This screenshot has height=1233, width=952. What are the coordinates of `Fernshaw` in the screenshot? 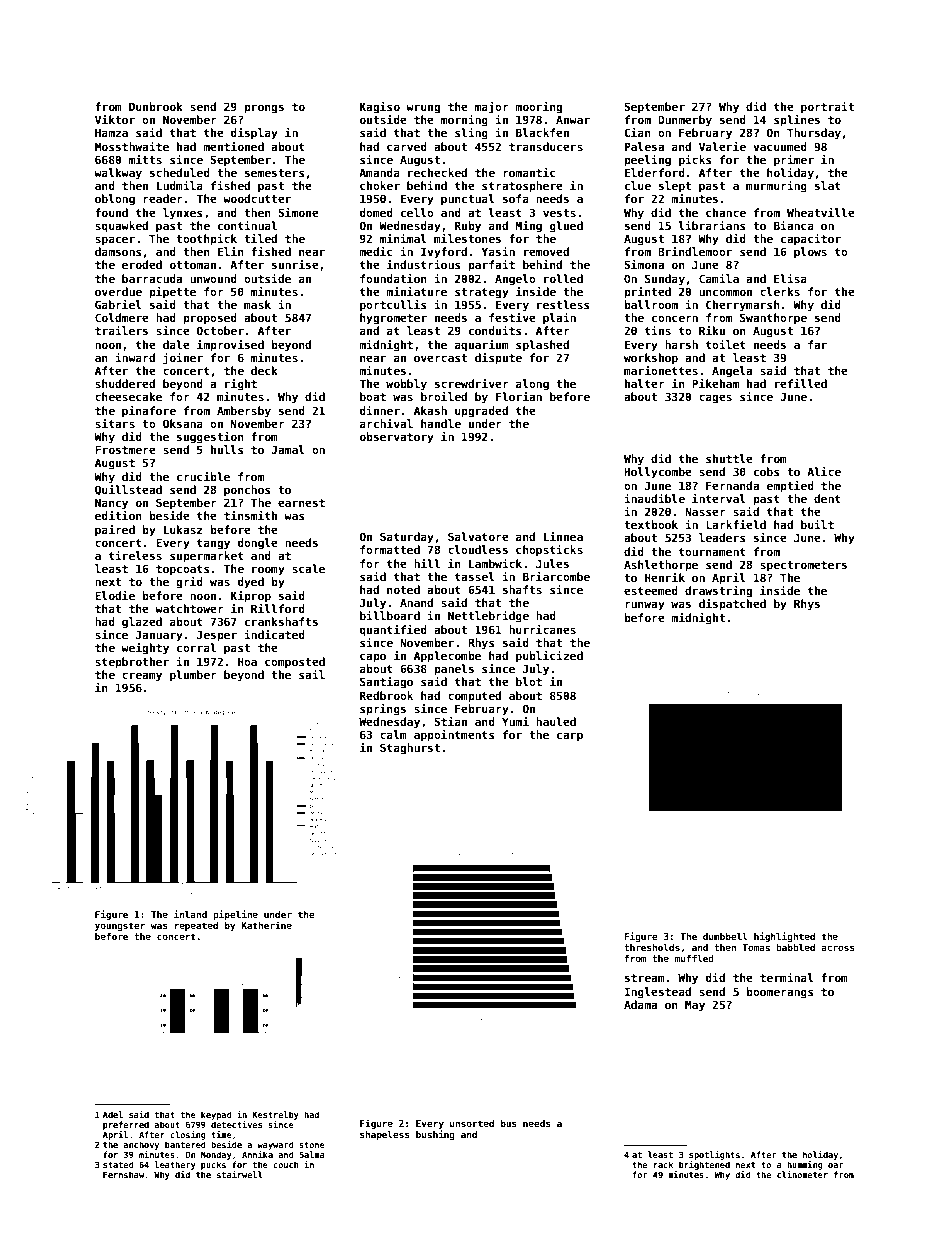 It's located at (123, 1174).
